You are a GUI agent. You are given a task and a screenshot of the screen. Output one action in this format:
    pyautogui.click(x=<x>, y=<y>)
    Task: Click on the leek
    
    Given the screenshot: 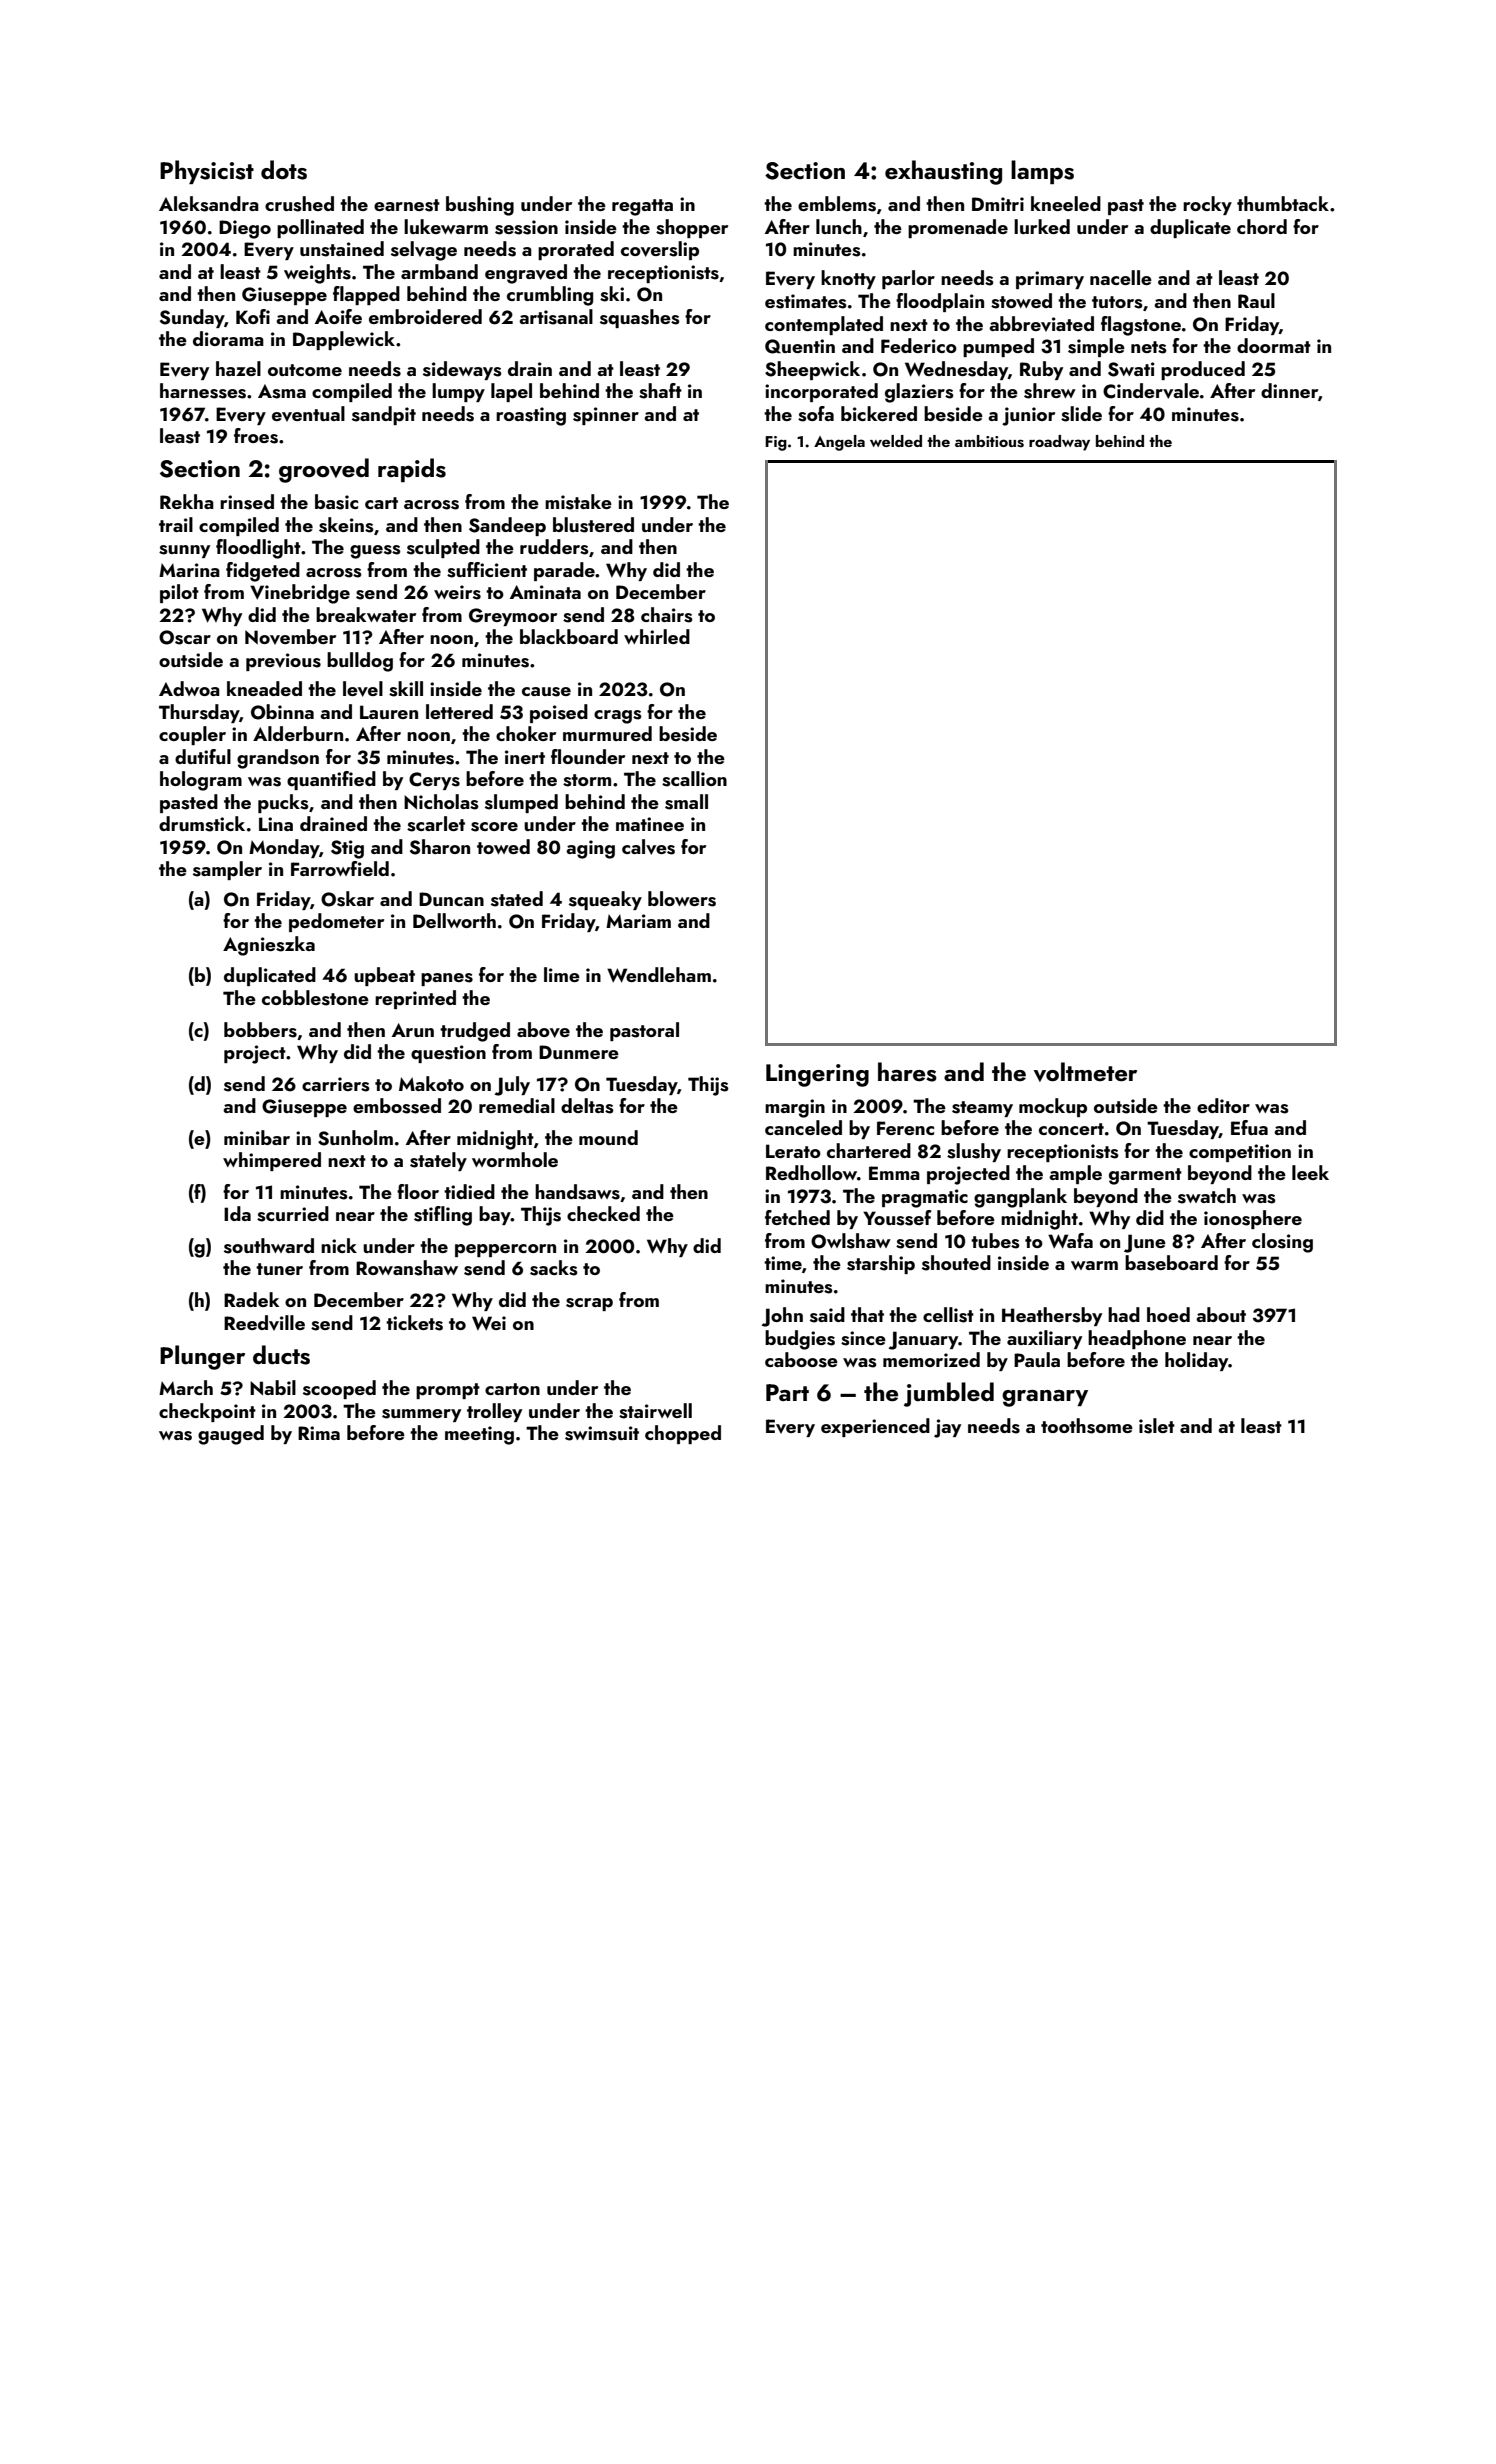 What is the action you would take?
    pyautogui.click(x=1310, y=1172)
